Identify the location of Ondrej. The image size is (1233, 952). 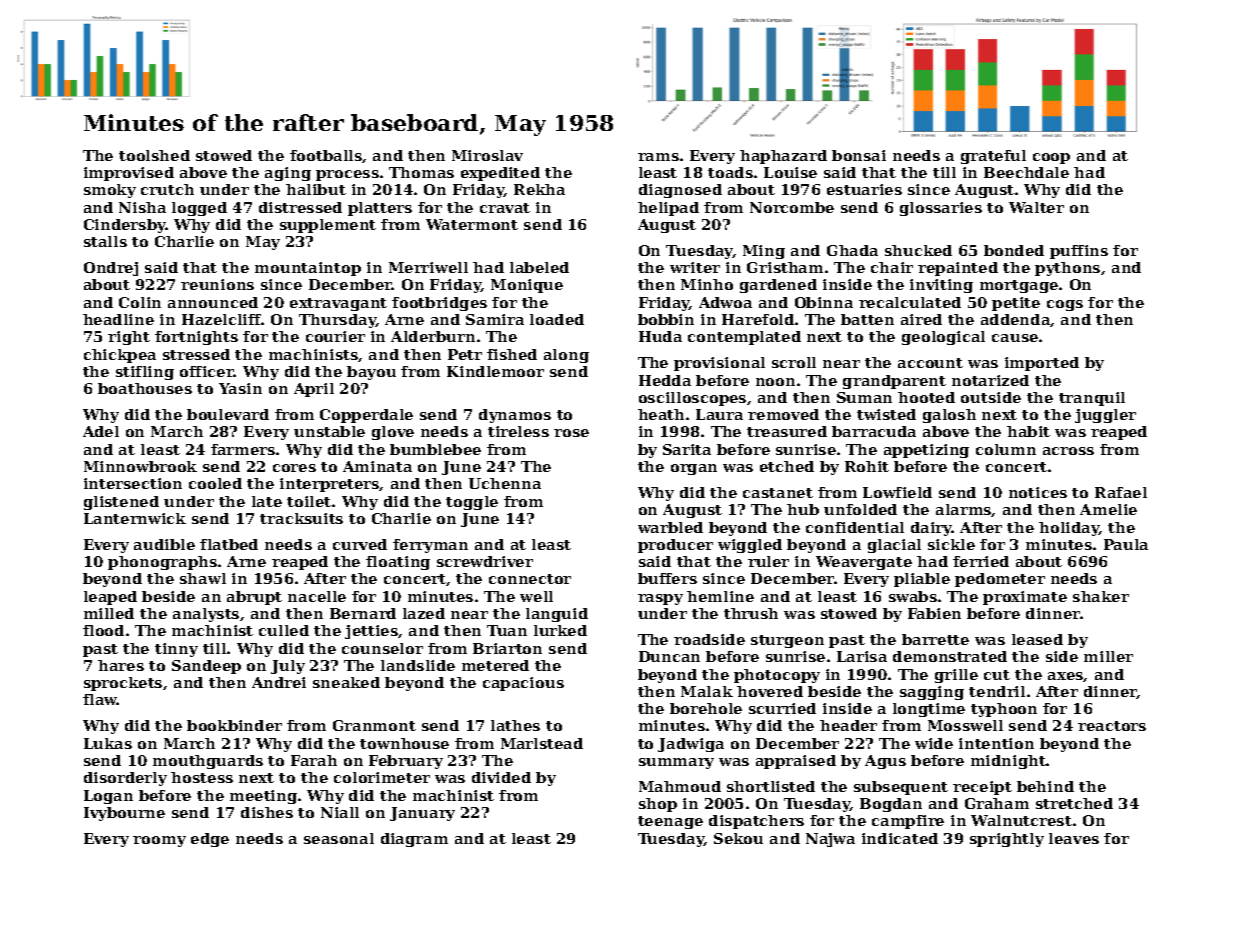
(111, 269).
